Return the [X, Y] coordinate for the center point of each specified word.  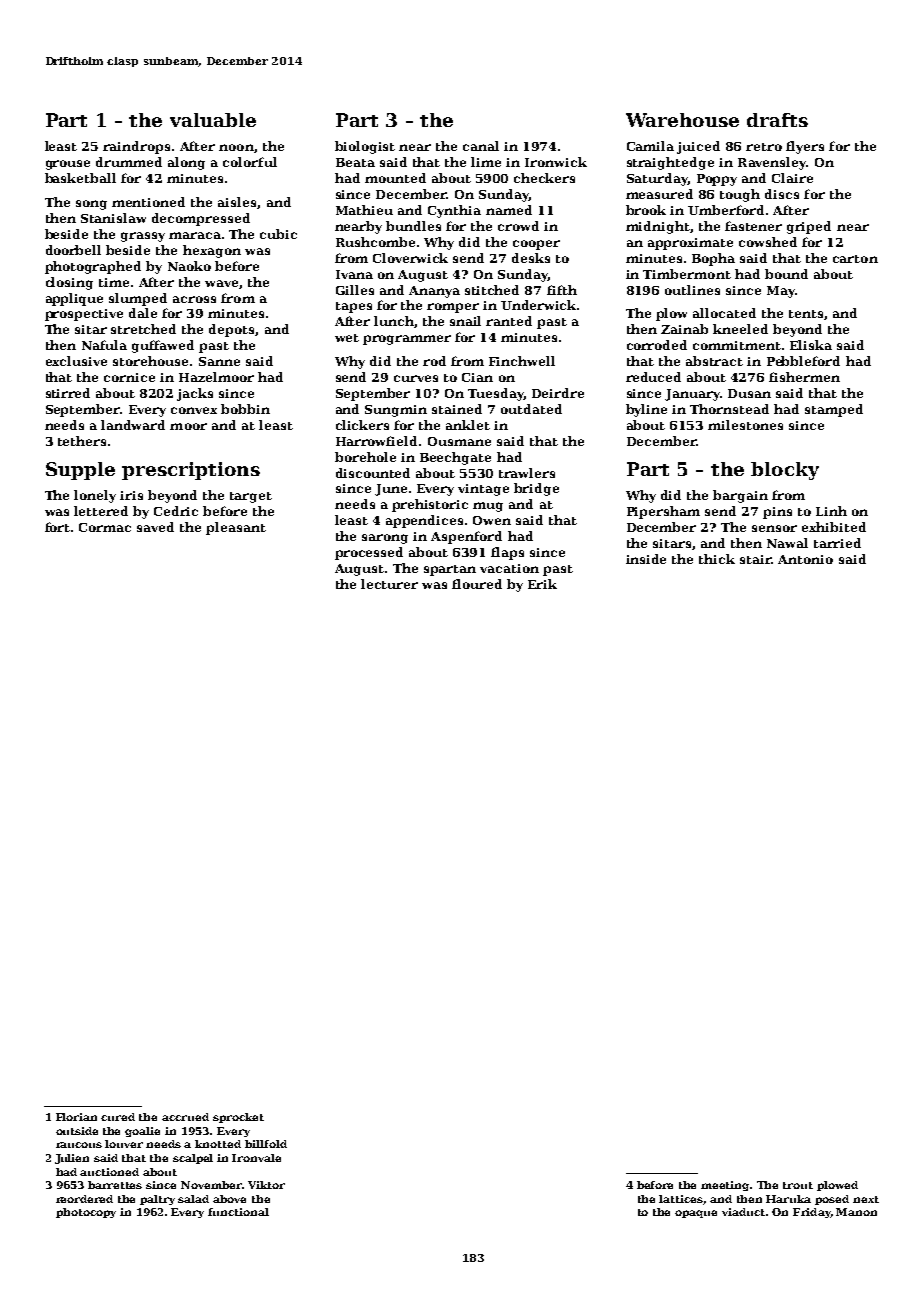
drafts [777, 120]
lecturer [389, 584]
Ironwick [556, 162]
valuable [213, 120]
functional [238, 1212]
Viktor [266, 1185]
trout [798, 1185]
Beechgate [455, 458]
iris [131, 495]
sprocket [238, 1118]
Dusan [749, 393]
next [866, 1199]
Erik [542, 584]
